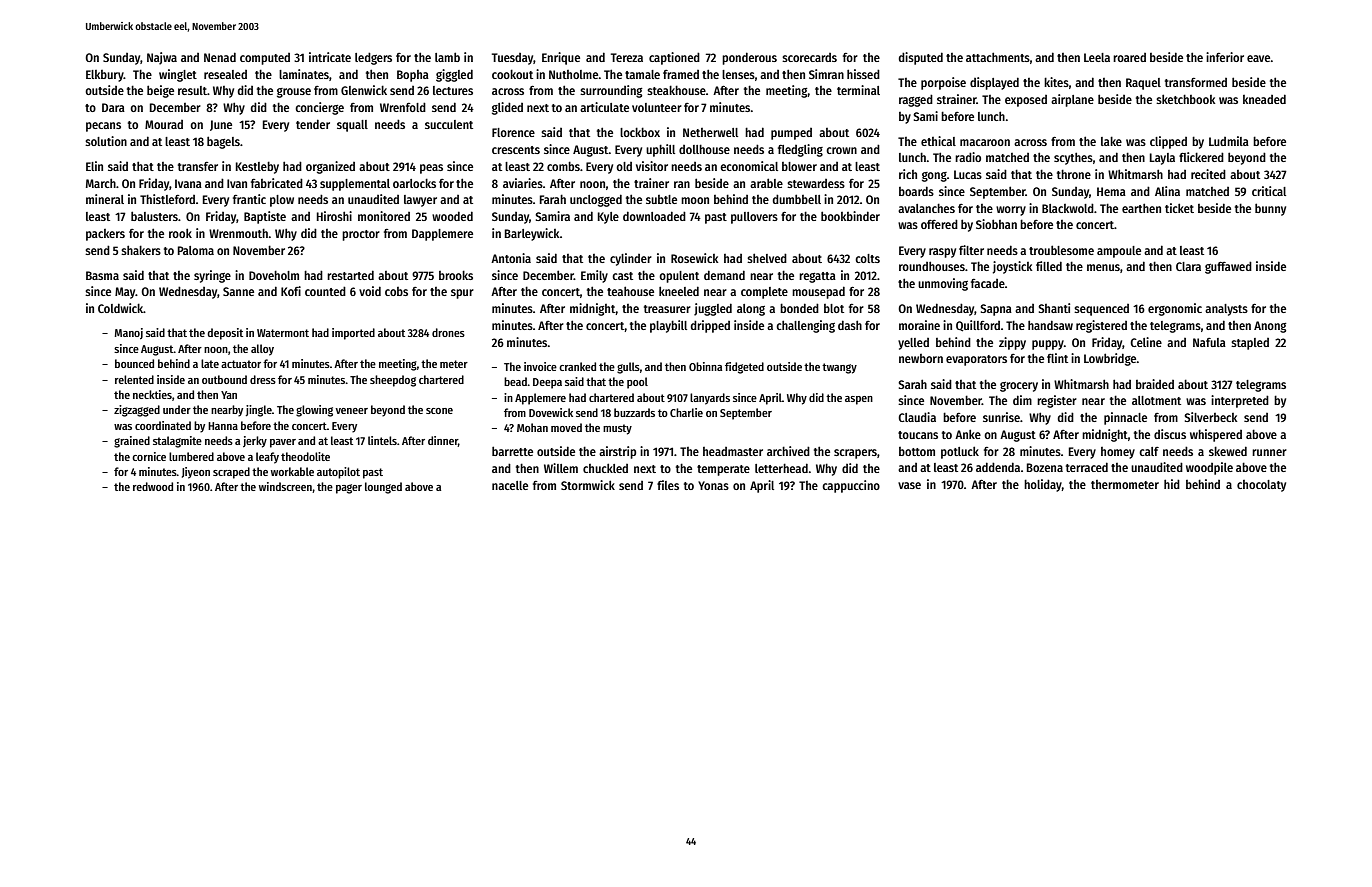 The image size is (1372, 887). I want to click on glowing, so click(314, 411).
